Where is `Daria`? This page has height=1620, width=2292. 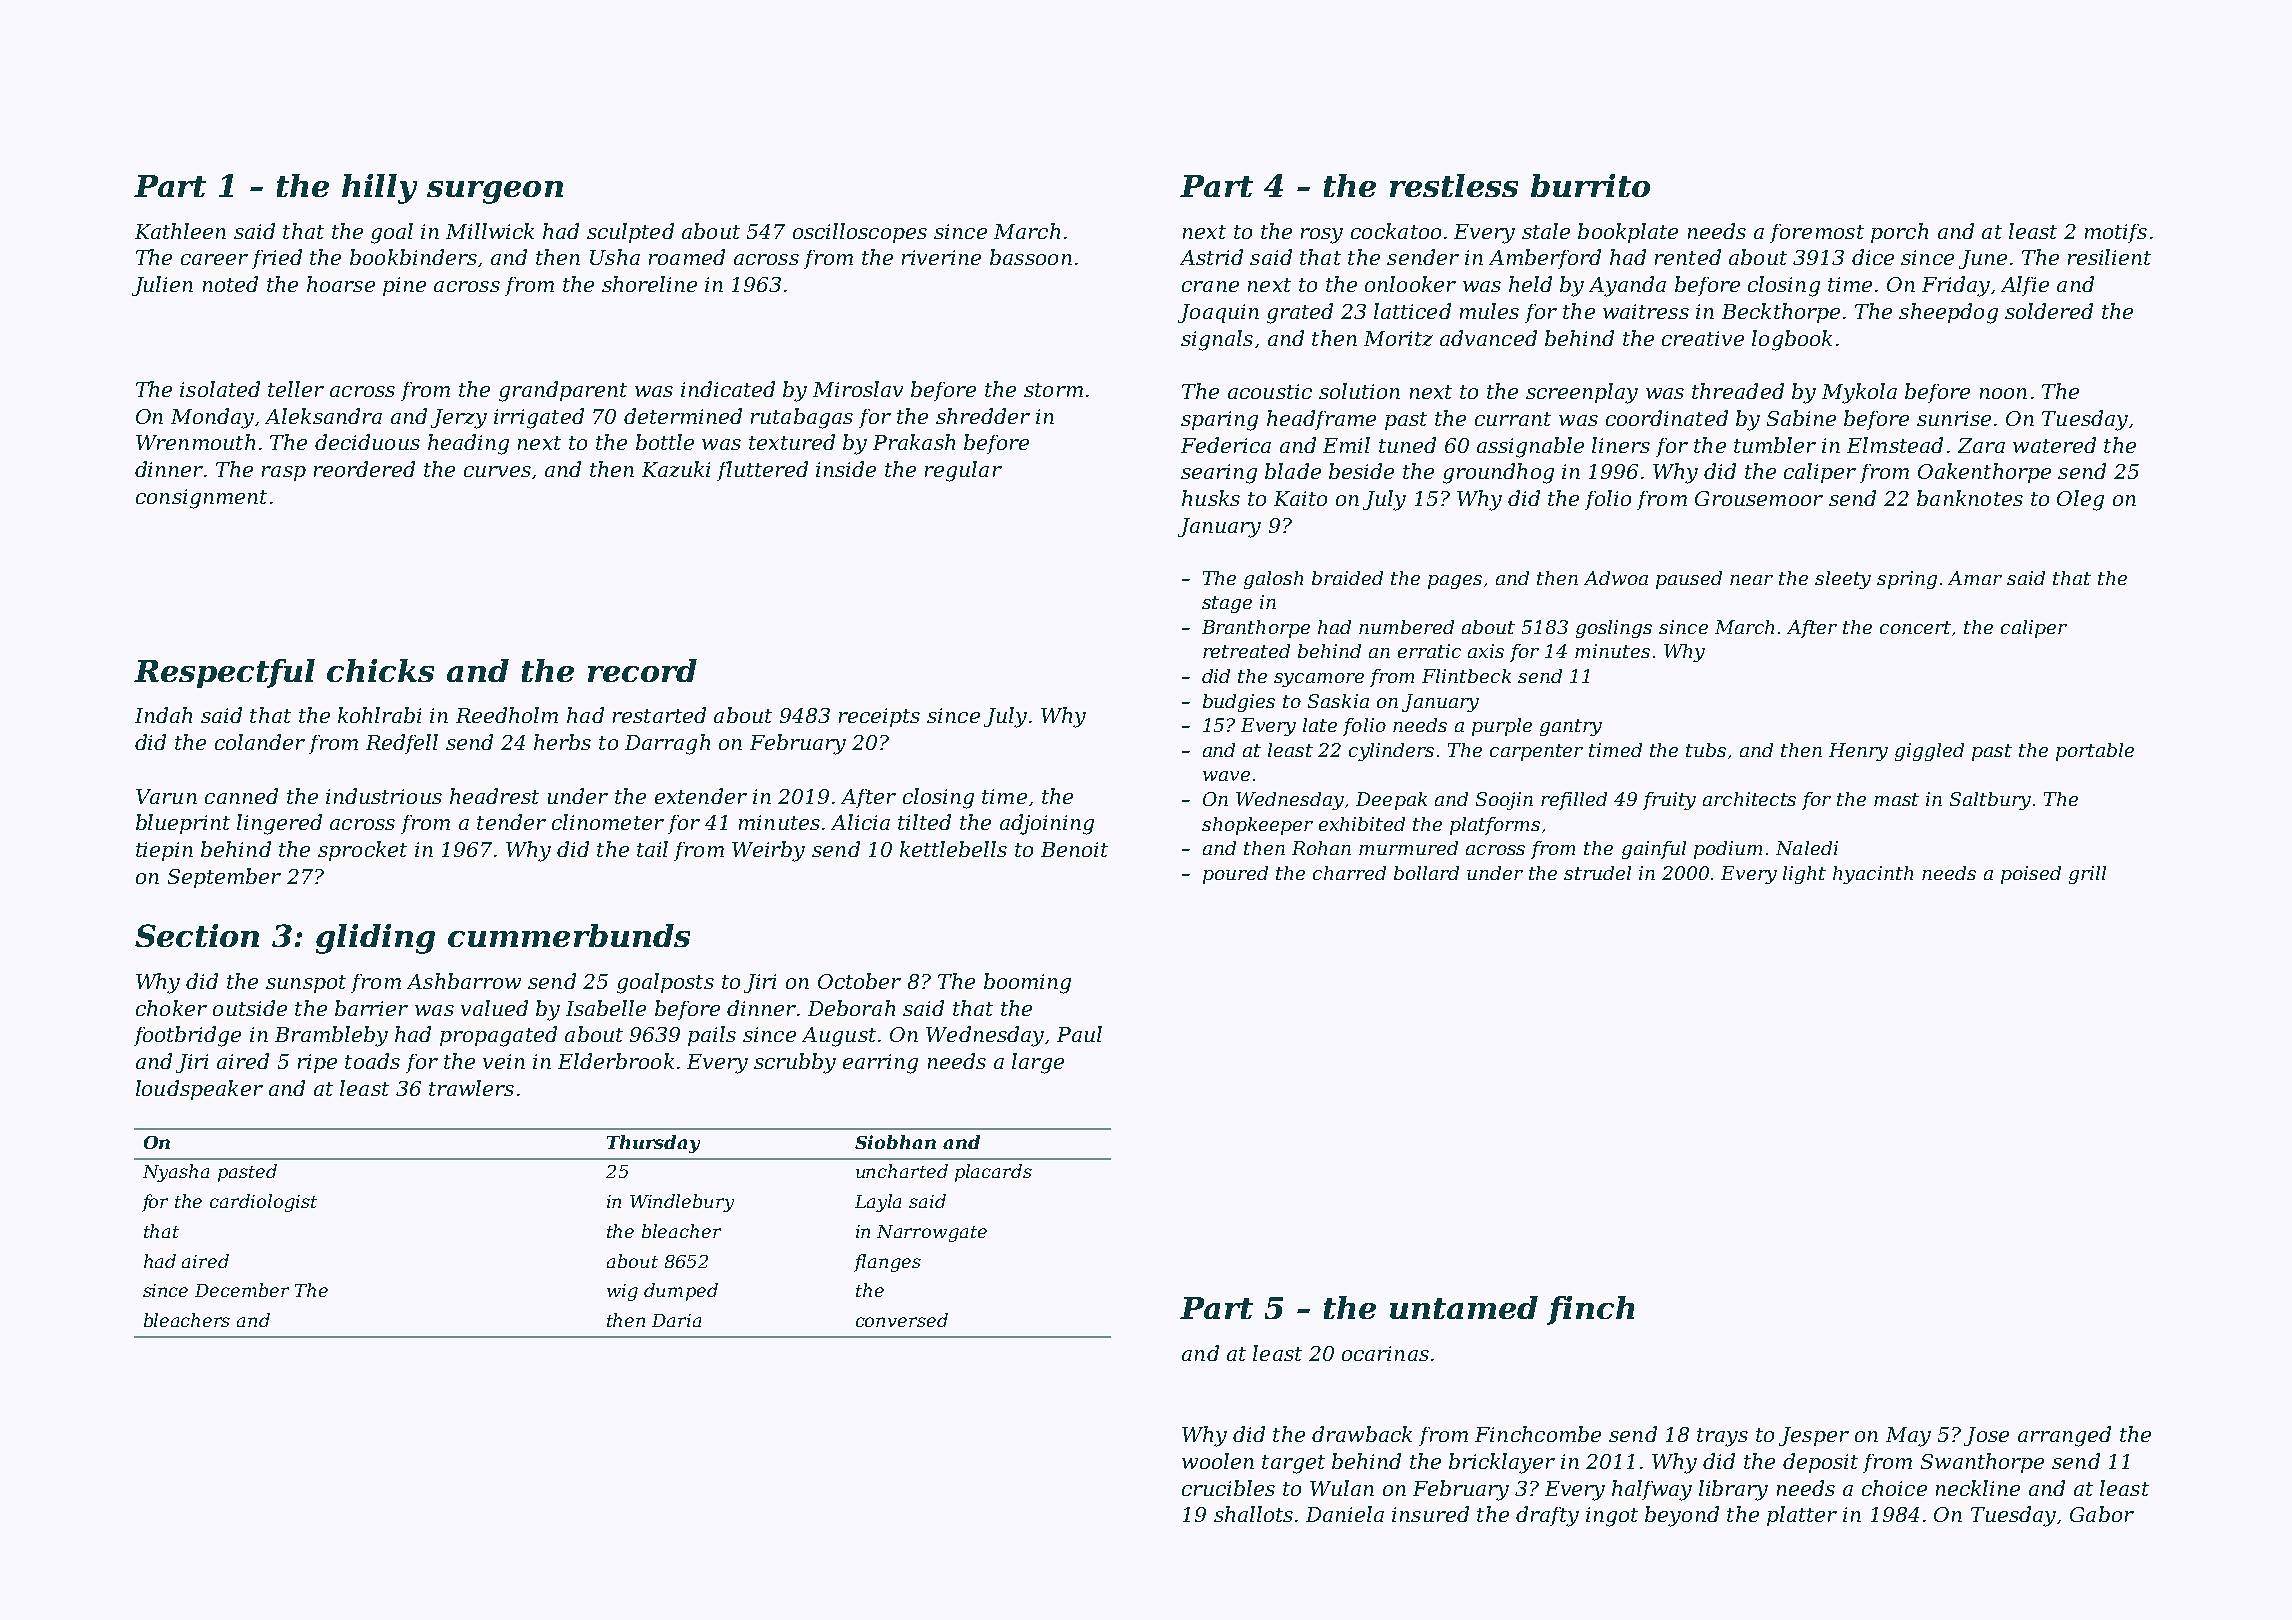
Daria is located at coordinates (676, 1320).
